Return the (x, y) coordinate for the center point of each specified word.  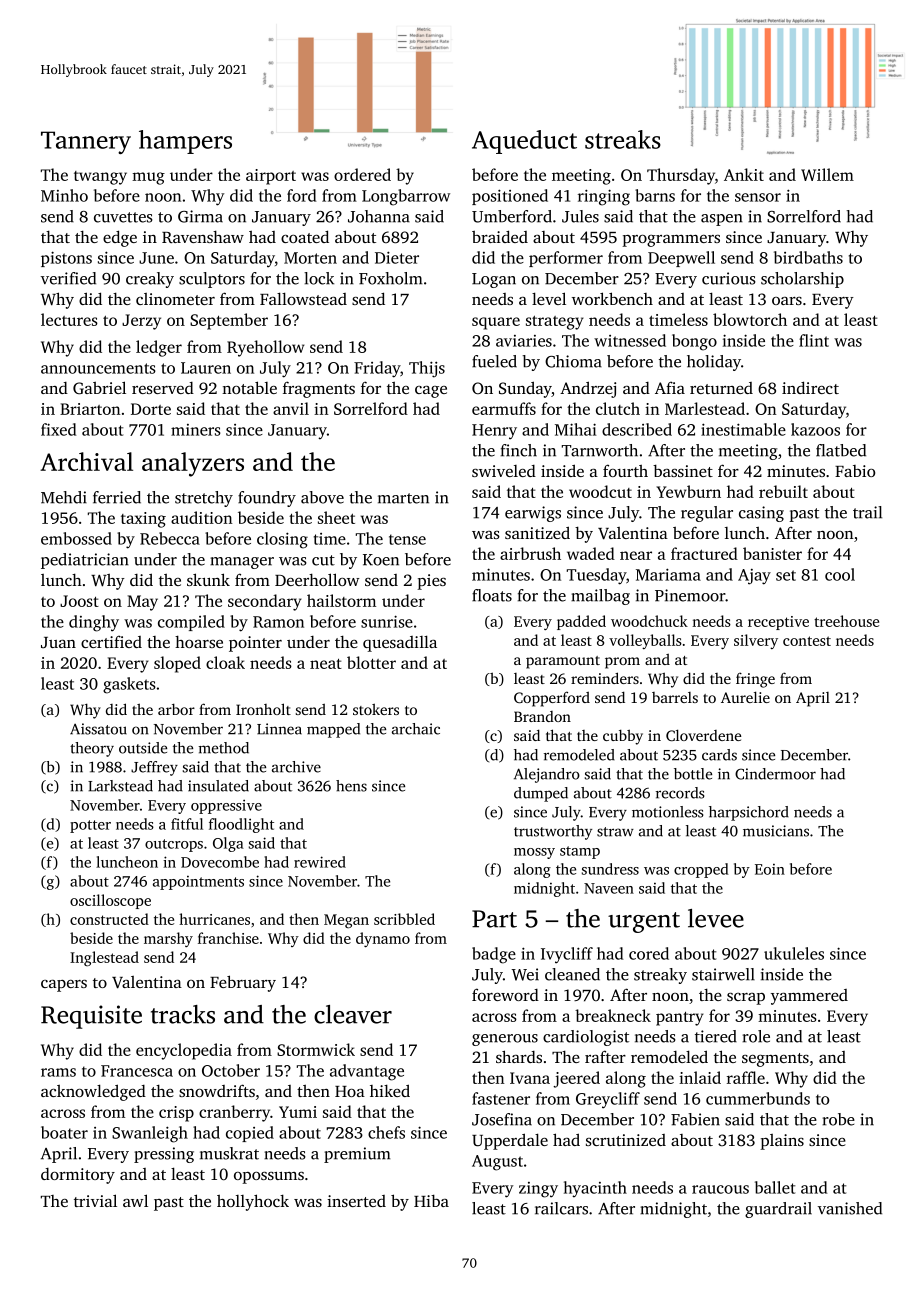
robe (839, 1119)
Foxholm (390, 278)
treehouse (846, 621)
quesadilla (400, 643)
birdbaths (808, 257)
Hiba (431, 1201)
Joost (79, 601)
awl (135, 1200)
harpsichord (749, 813)
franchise (228, 938)
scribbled (404, 919)
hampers (185, 142)
